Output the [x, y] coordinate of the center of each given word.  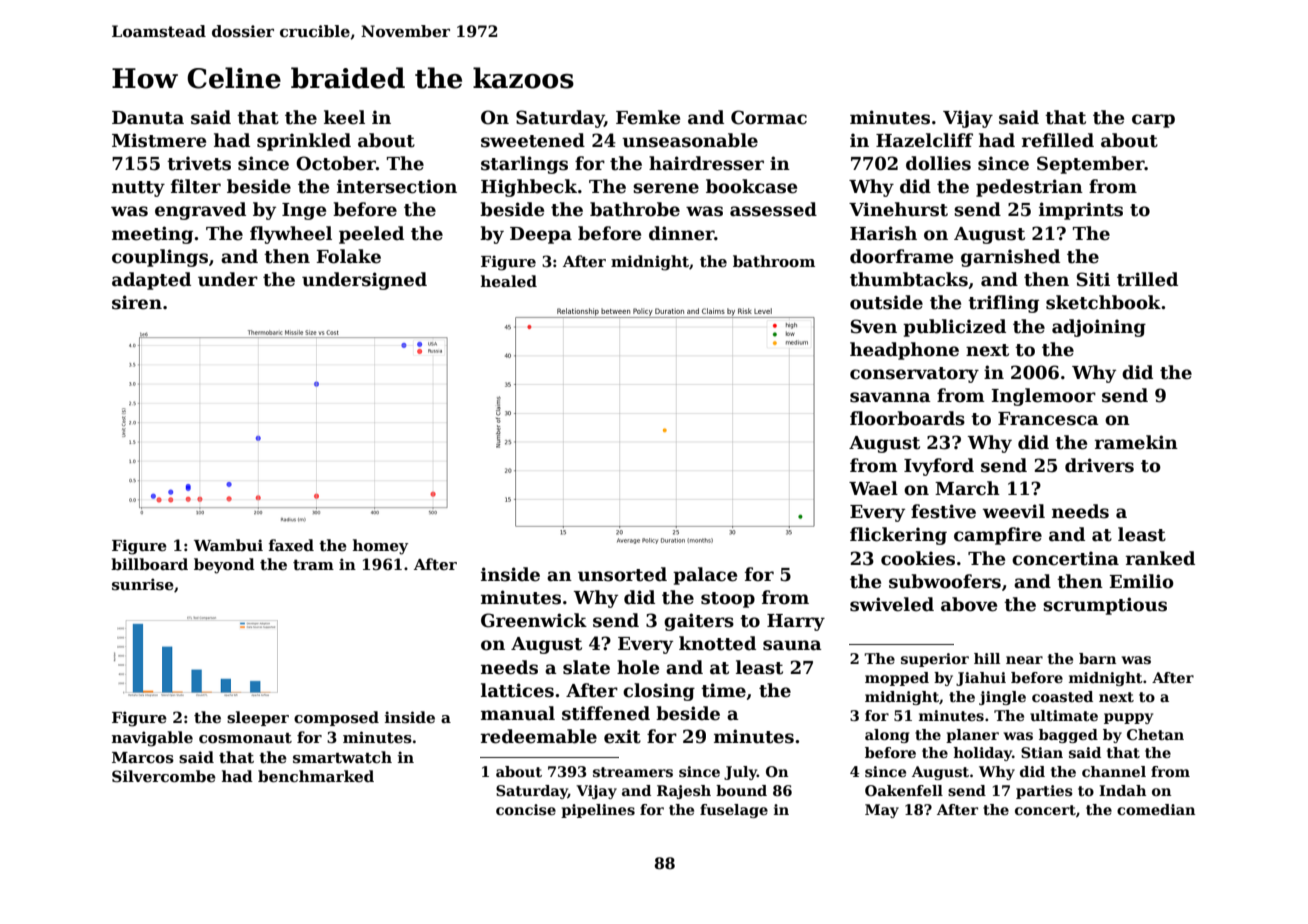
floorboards [907, 418]
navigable [152, 739]
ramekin [1136, 442]
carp [1153, 121]
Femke [648, 117]
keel [344, 117]
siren [137, 302]
